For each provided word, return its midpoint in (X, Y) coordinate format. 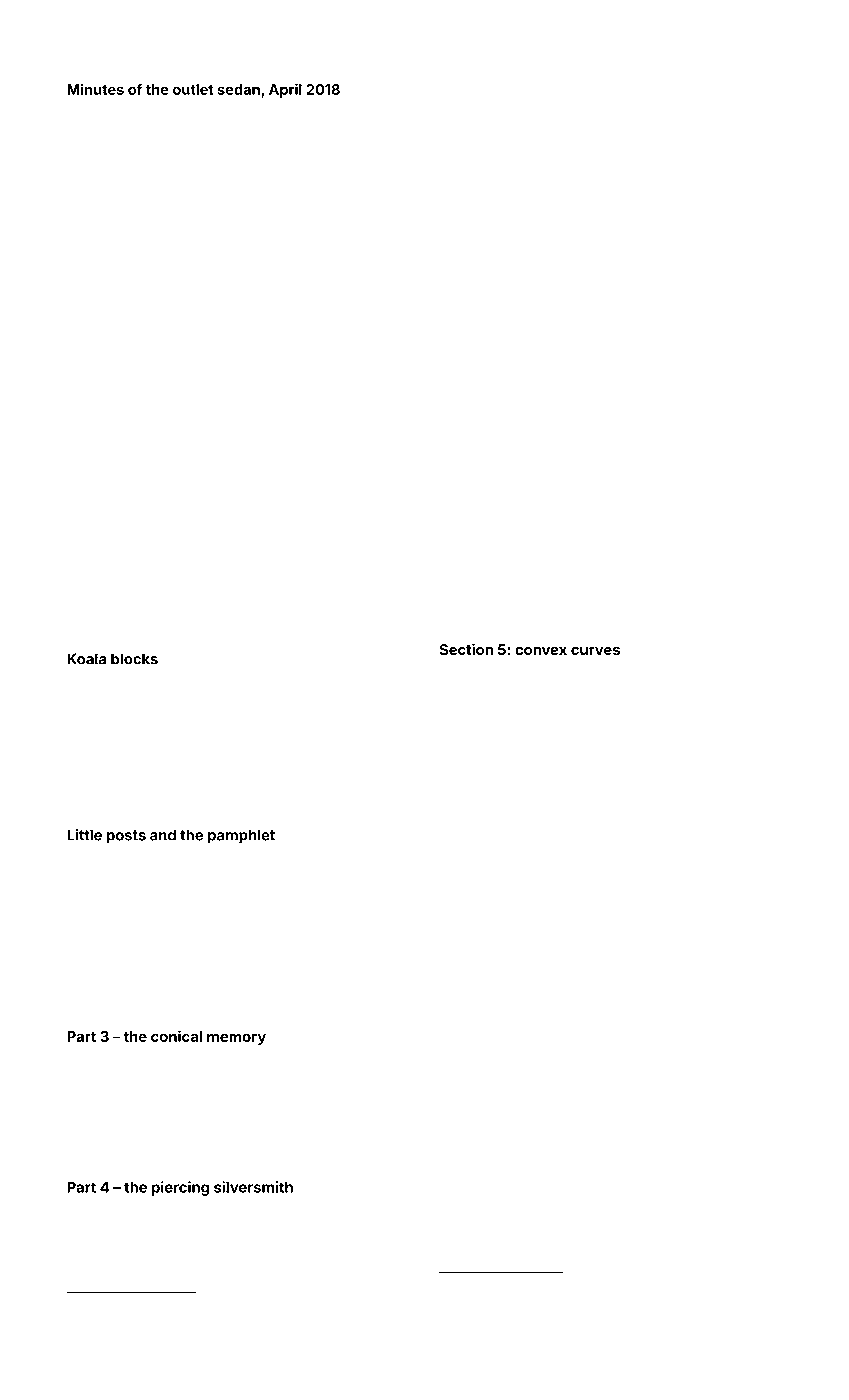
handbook (131, 693)
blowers (309, 1058)
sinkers (83, 1134)
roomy (384, 959)
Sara (92, 1259)
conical (176, 1036)
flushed (456, 696)
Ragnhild (572, 811)
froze (200, 807)
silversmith (253, 1187)
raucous (331, 757)
